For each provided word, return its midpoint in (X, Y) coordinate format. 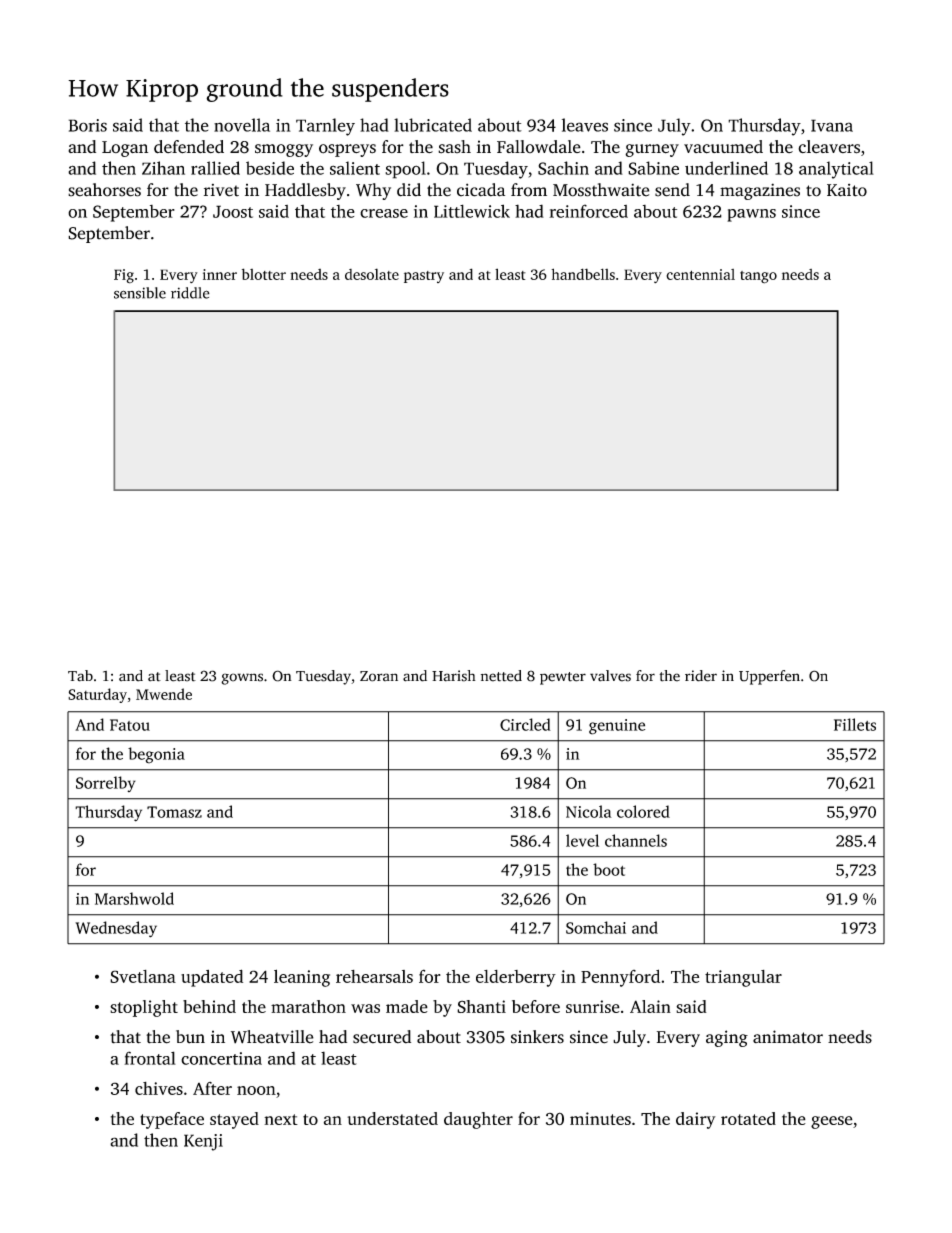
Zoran (379, 676)
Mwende (164, 694)
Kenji (203, 1142)
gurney (652, 150)
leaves (585, 125)
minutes (600, 1118)
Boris (88, 125)
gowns (242, 679)
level (582, 840)
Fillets (855, 724)
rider (701, 676)
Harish (454, 676)
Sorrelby (106, 784)
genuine (617, 727)
